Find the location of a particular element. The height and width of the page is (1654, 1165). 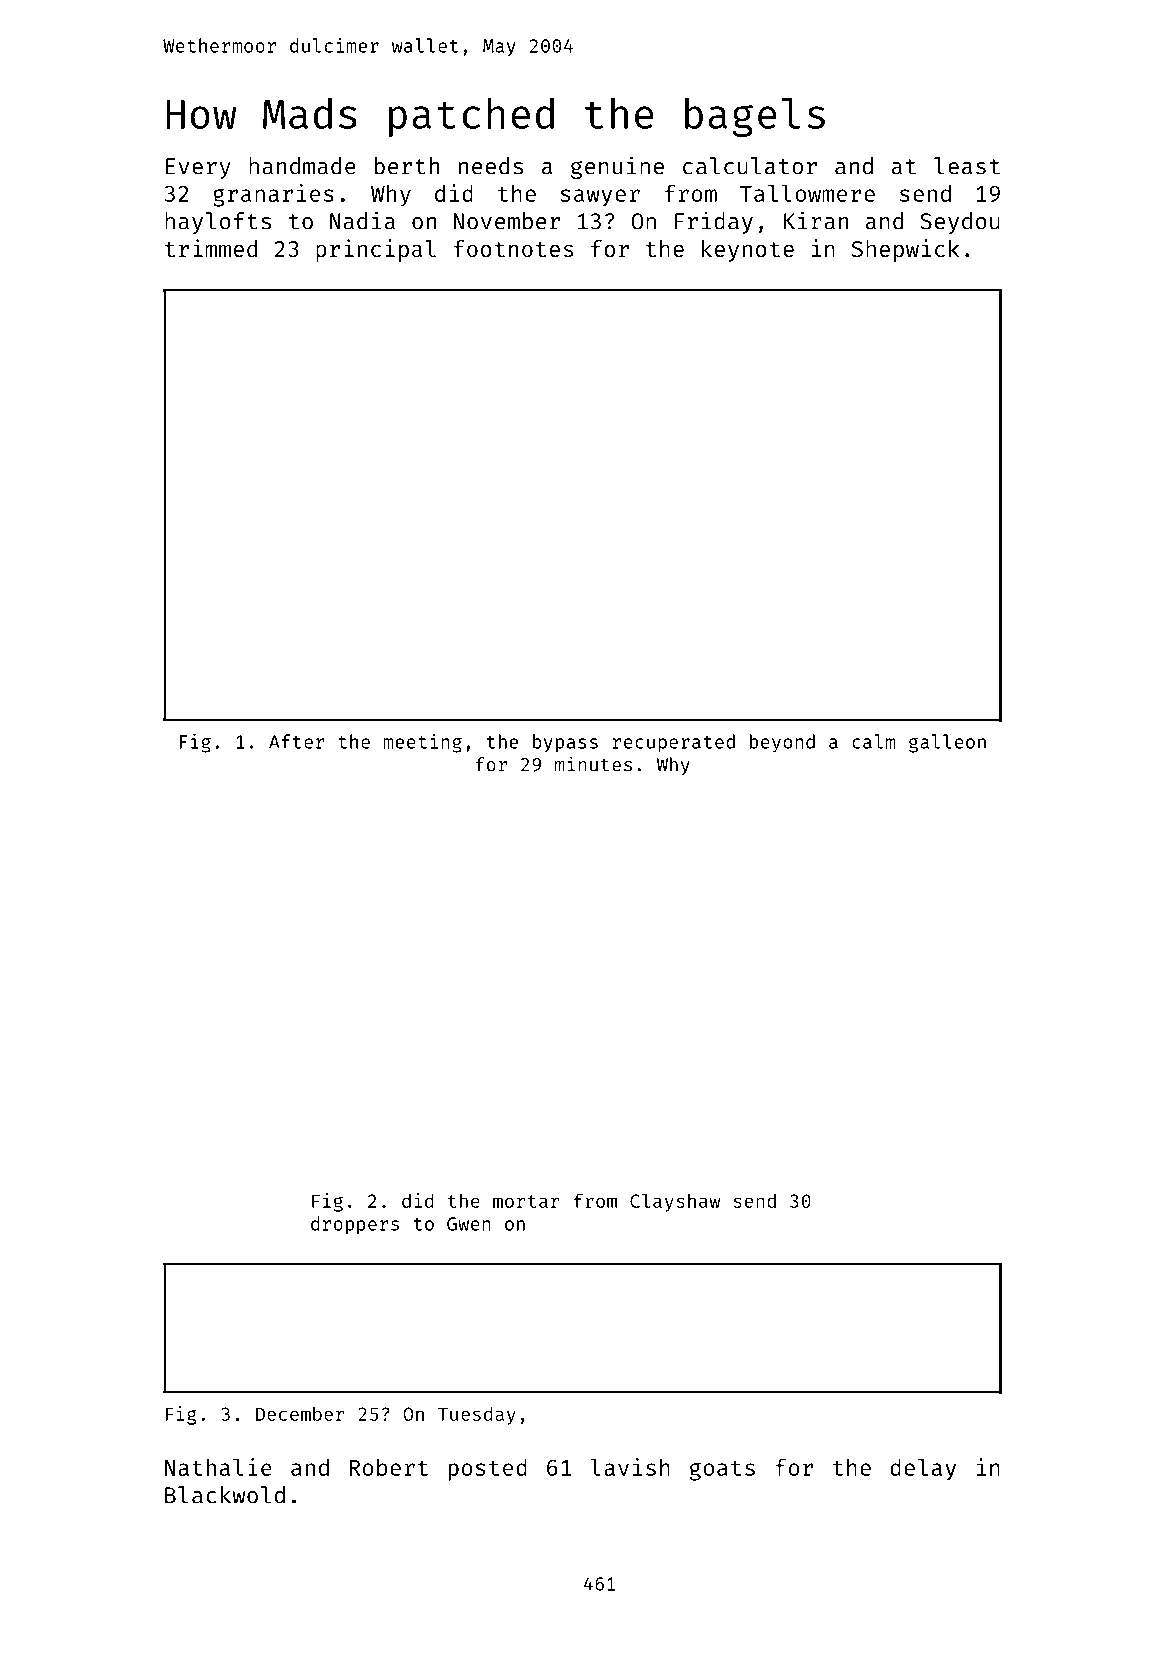

handmade is located at coordinates (302, 166).
